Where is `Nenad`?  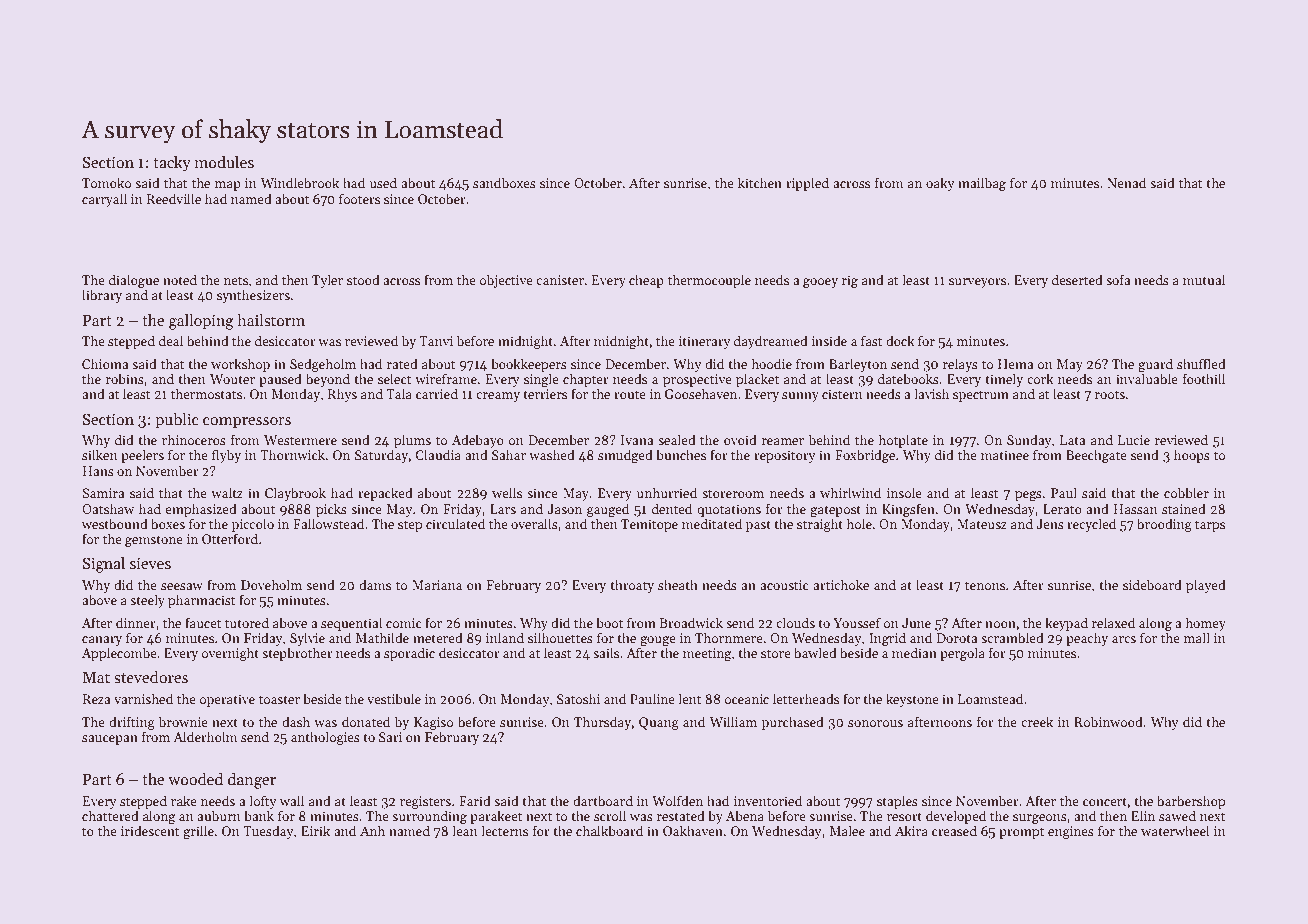 Nenad is located at coordinates (1126, 182).
